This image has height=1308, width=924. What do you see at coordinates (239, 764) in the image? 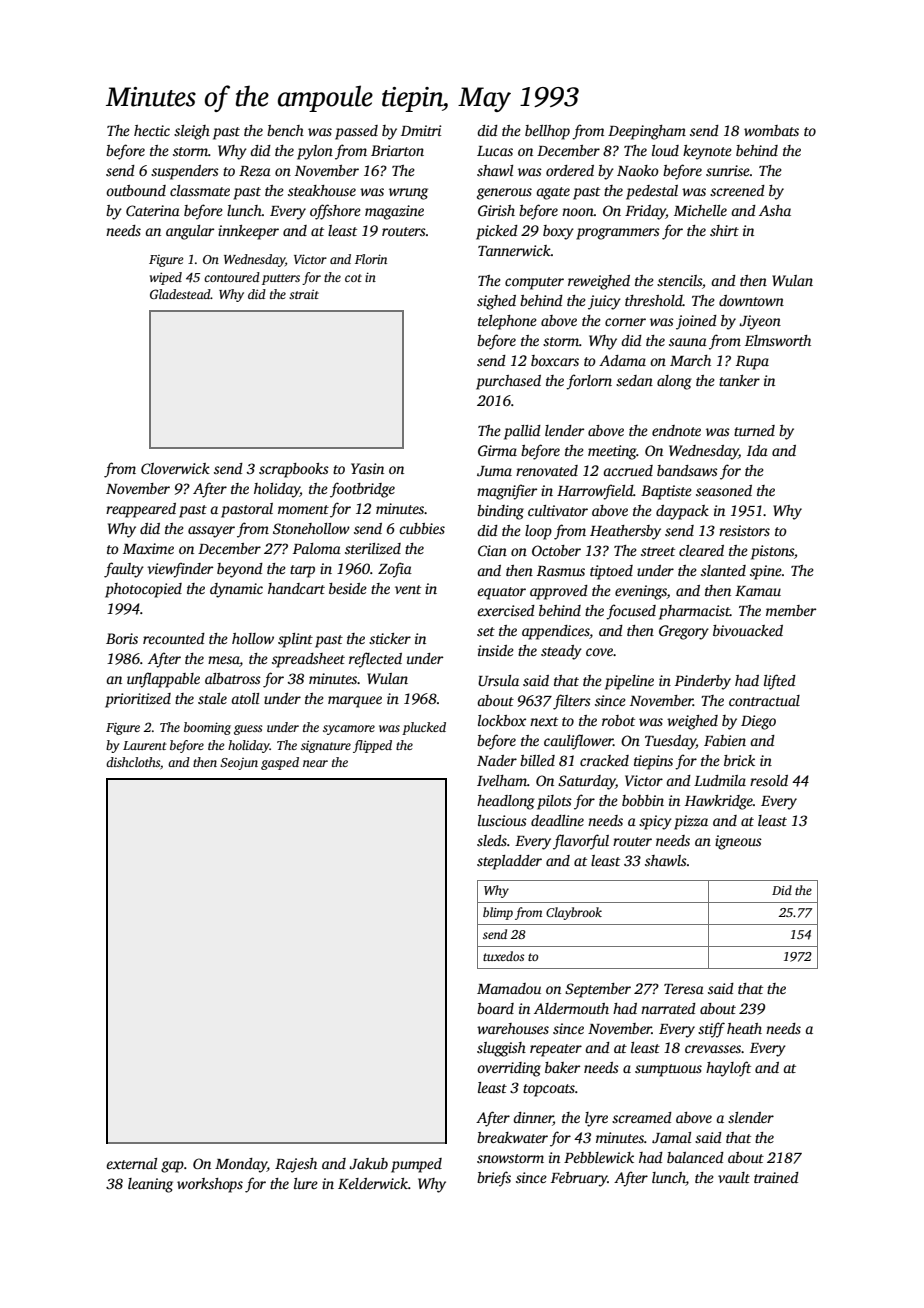
I see `Seojun` at bounding box center [239, 764].
